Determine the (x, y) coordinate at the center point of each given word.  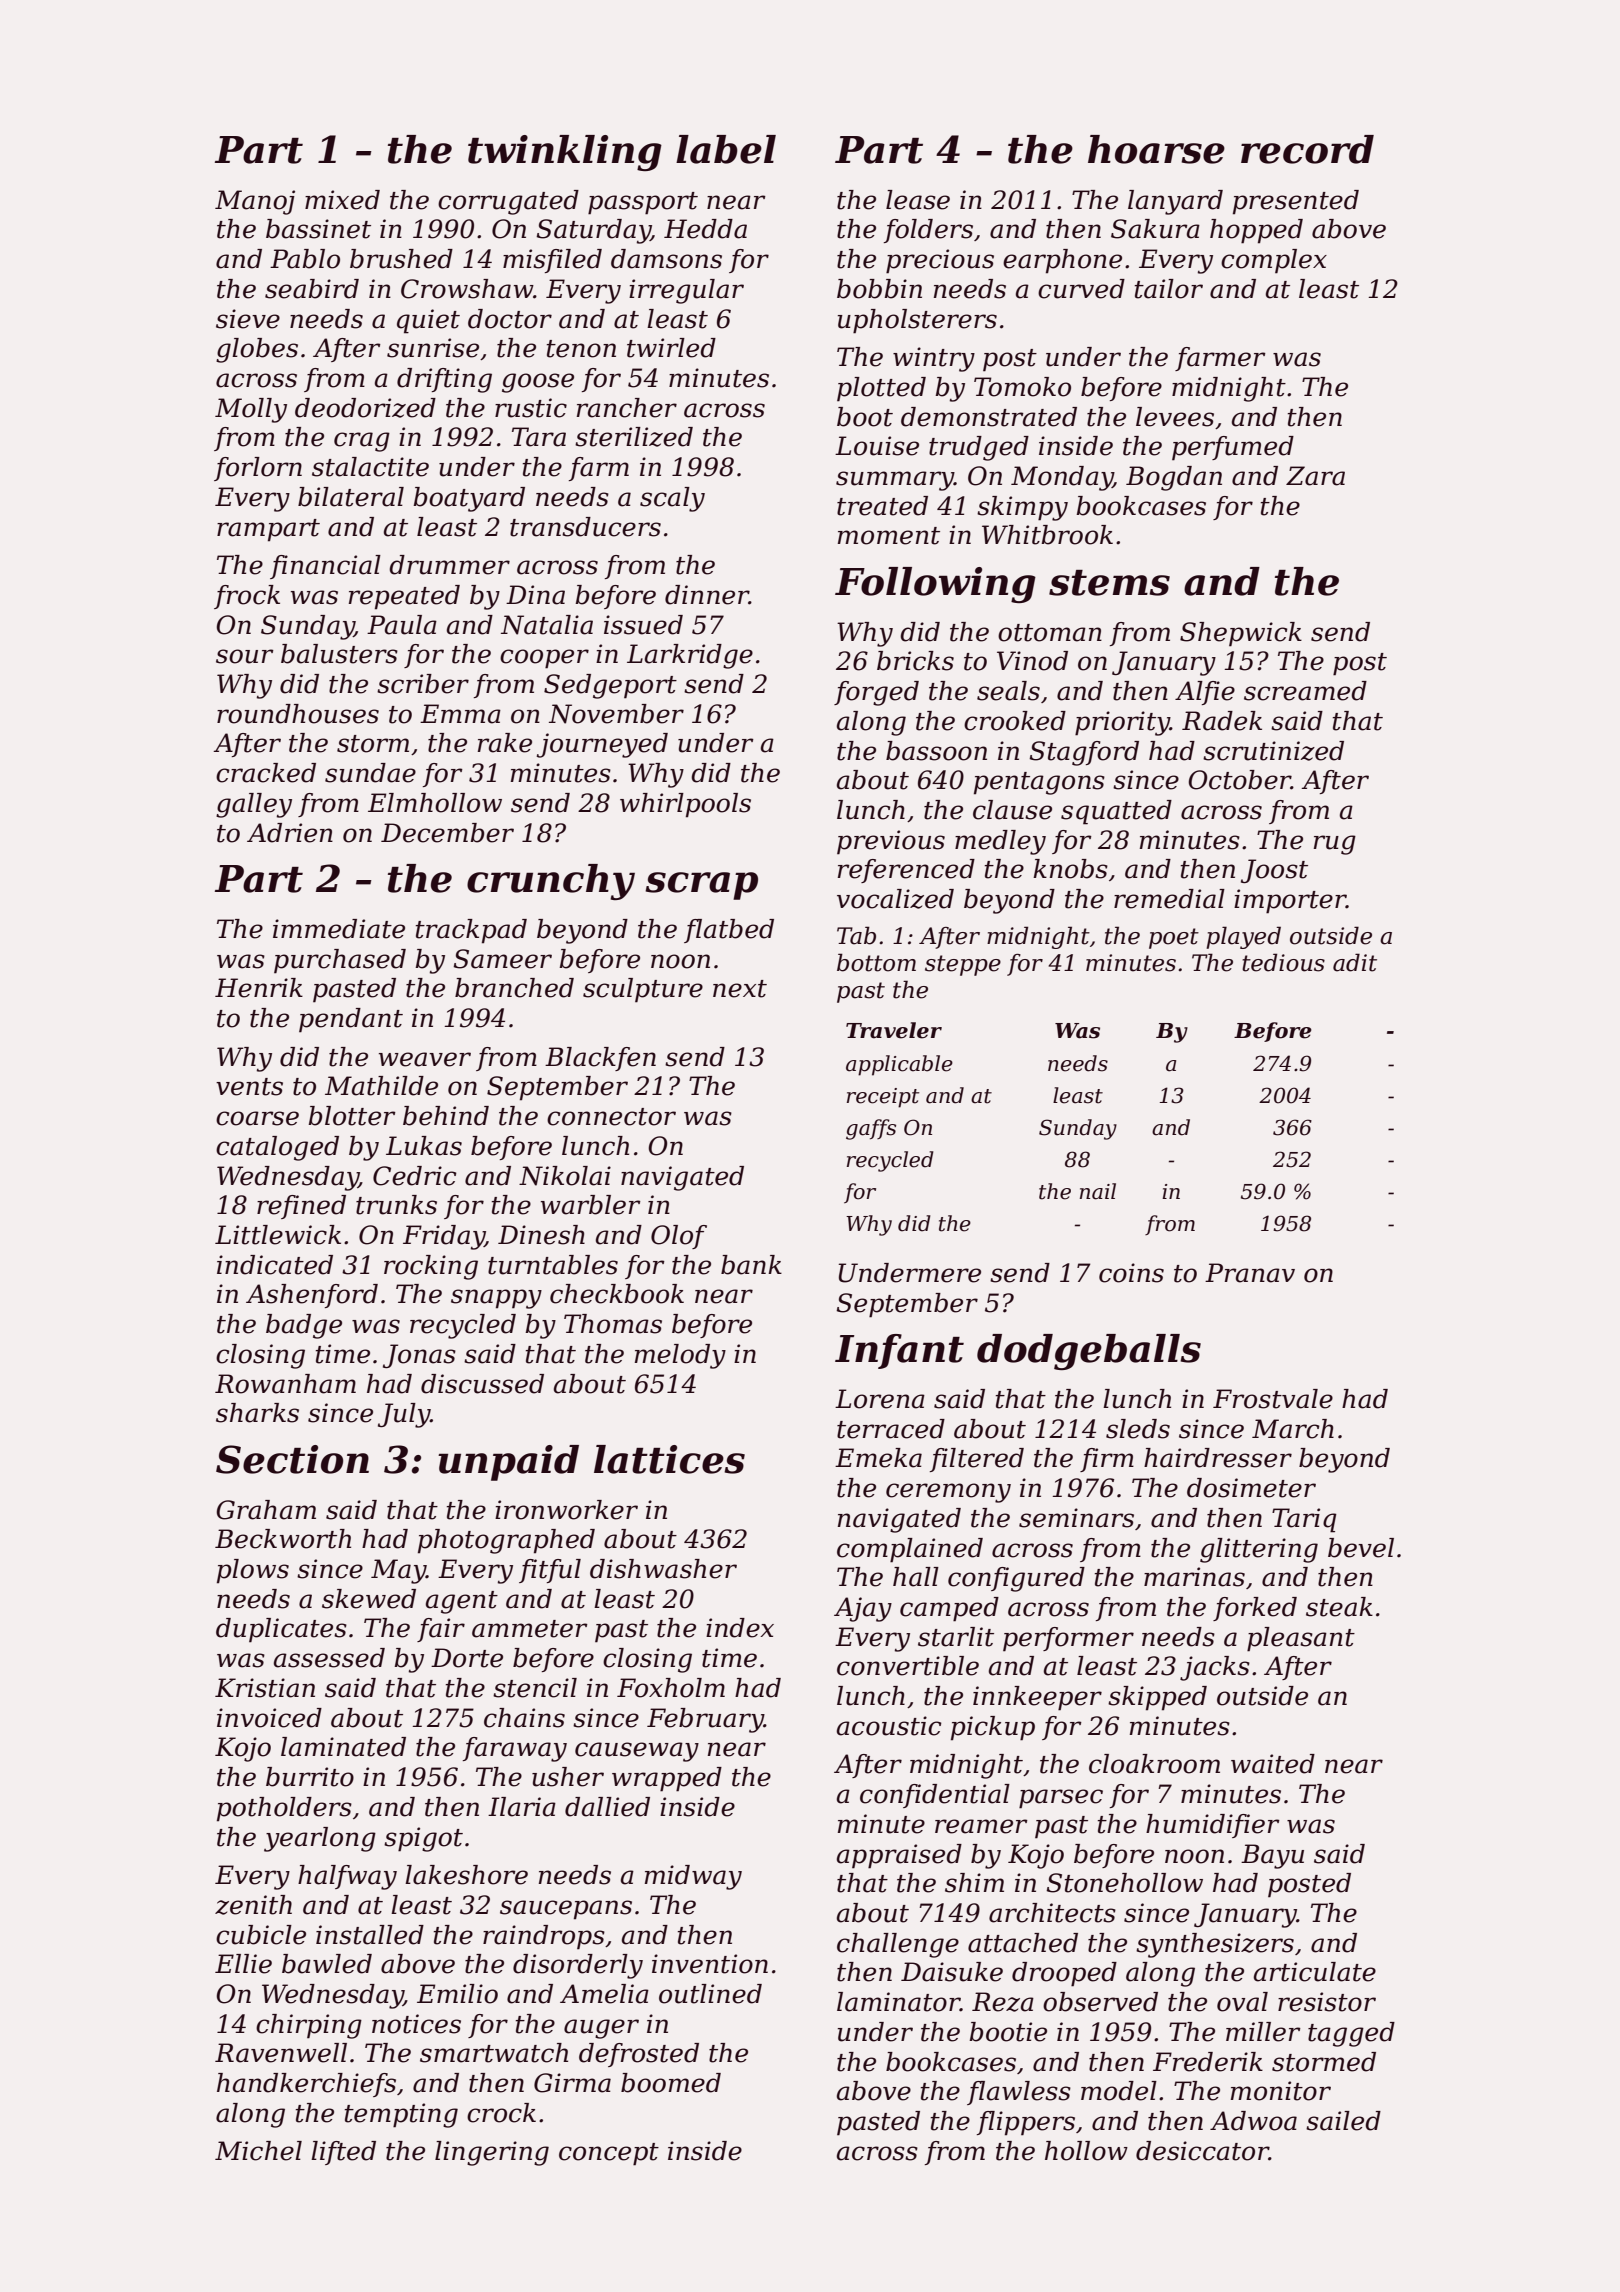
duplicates (281, 1630)
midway (693, 1877)
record (1307, 149)
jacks (1215, 1668)
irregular (686, 291)
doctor (510, 319)
